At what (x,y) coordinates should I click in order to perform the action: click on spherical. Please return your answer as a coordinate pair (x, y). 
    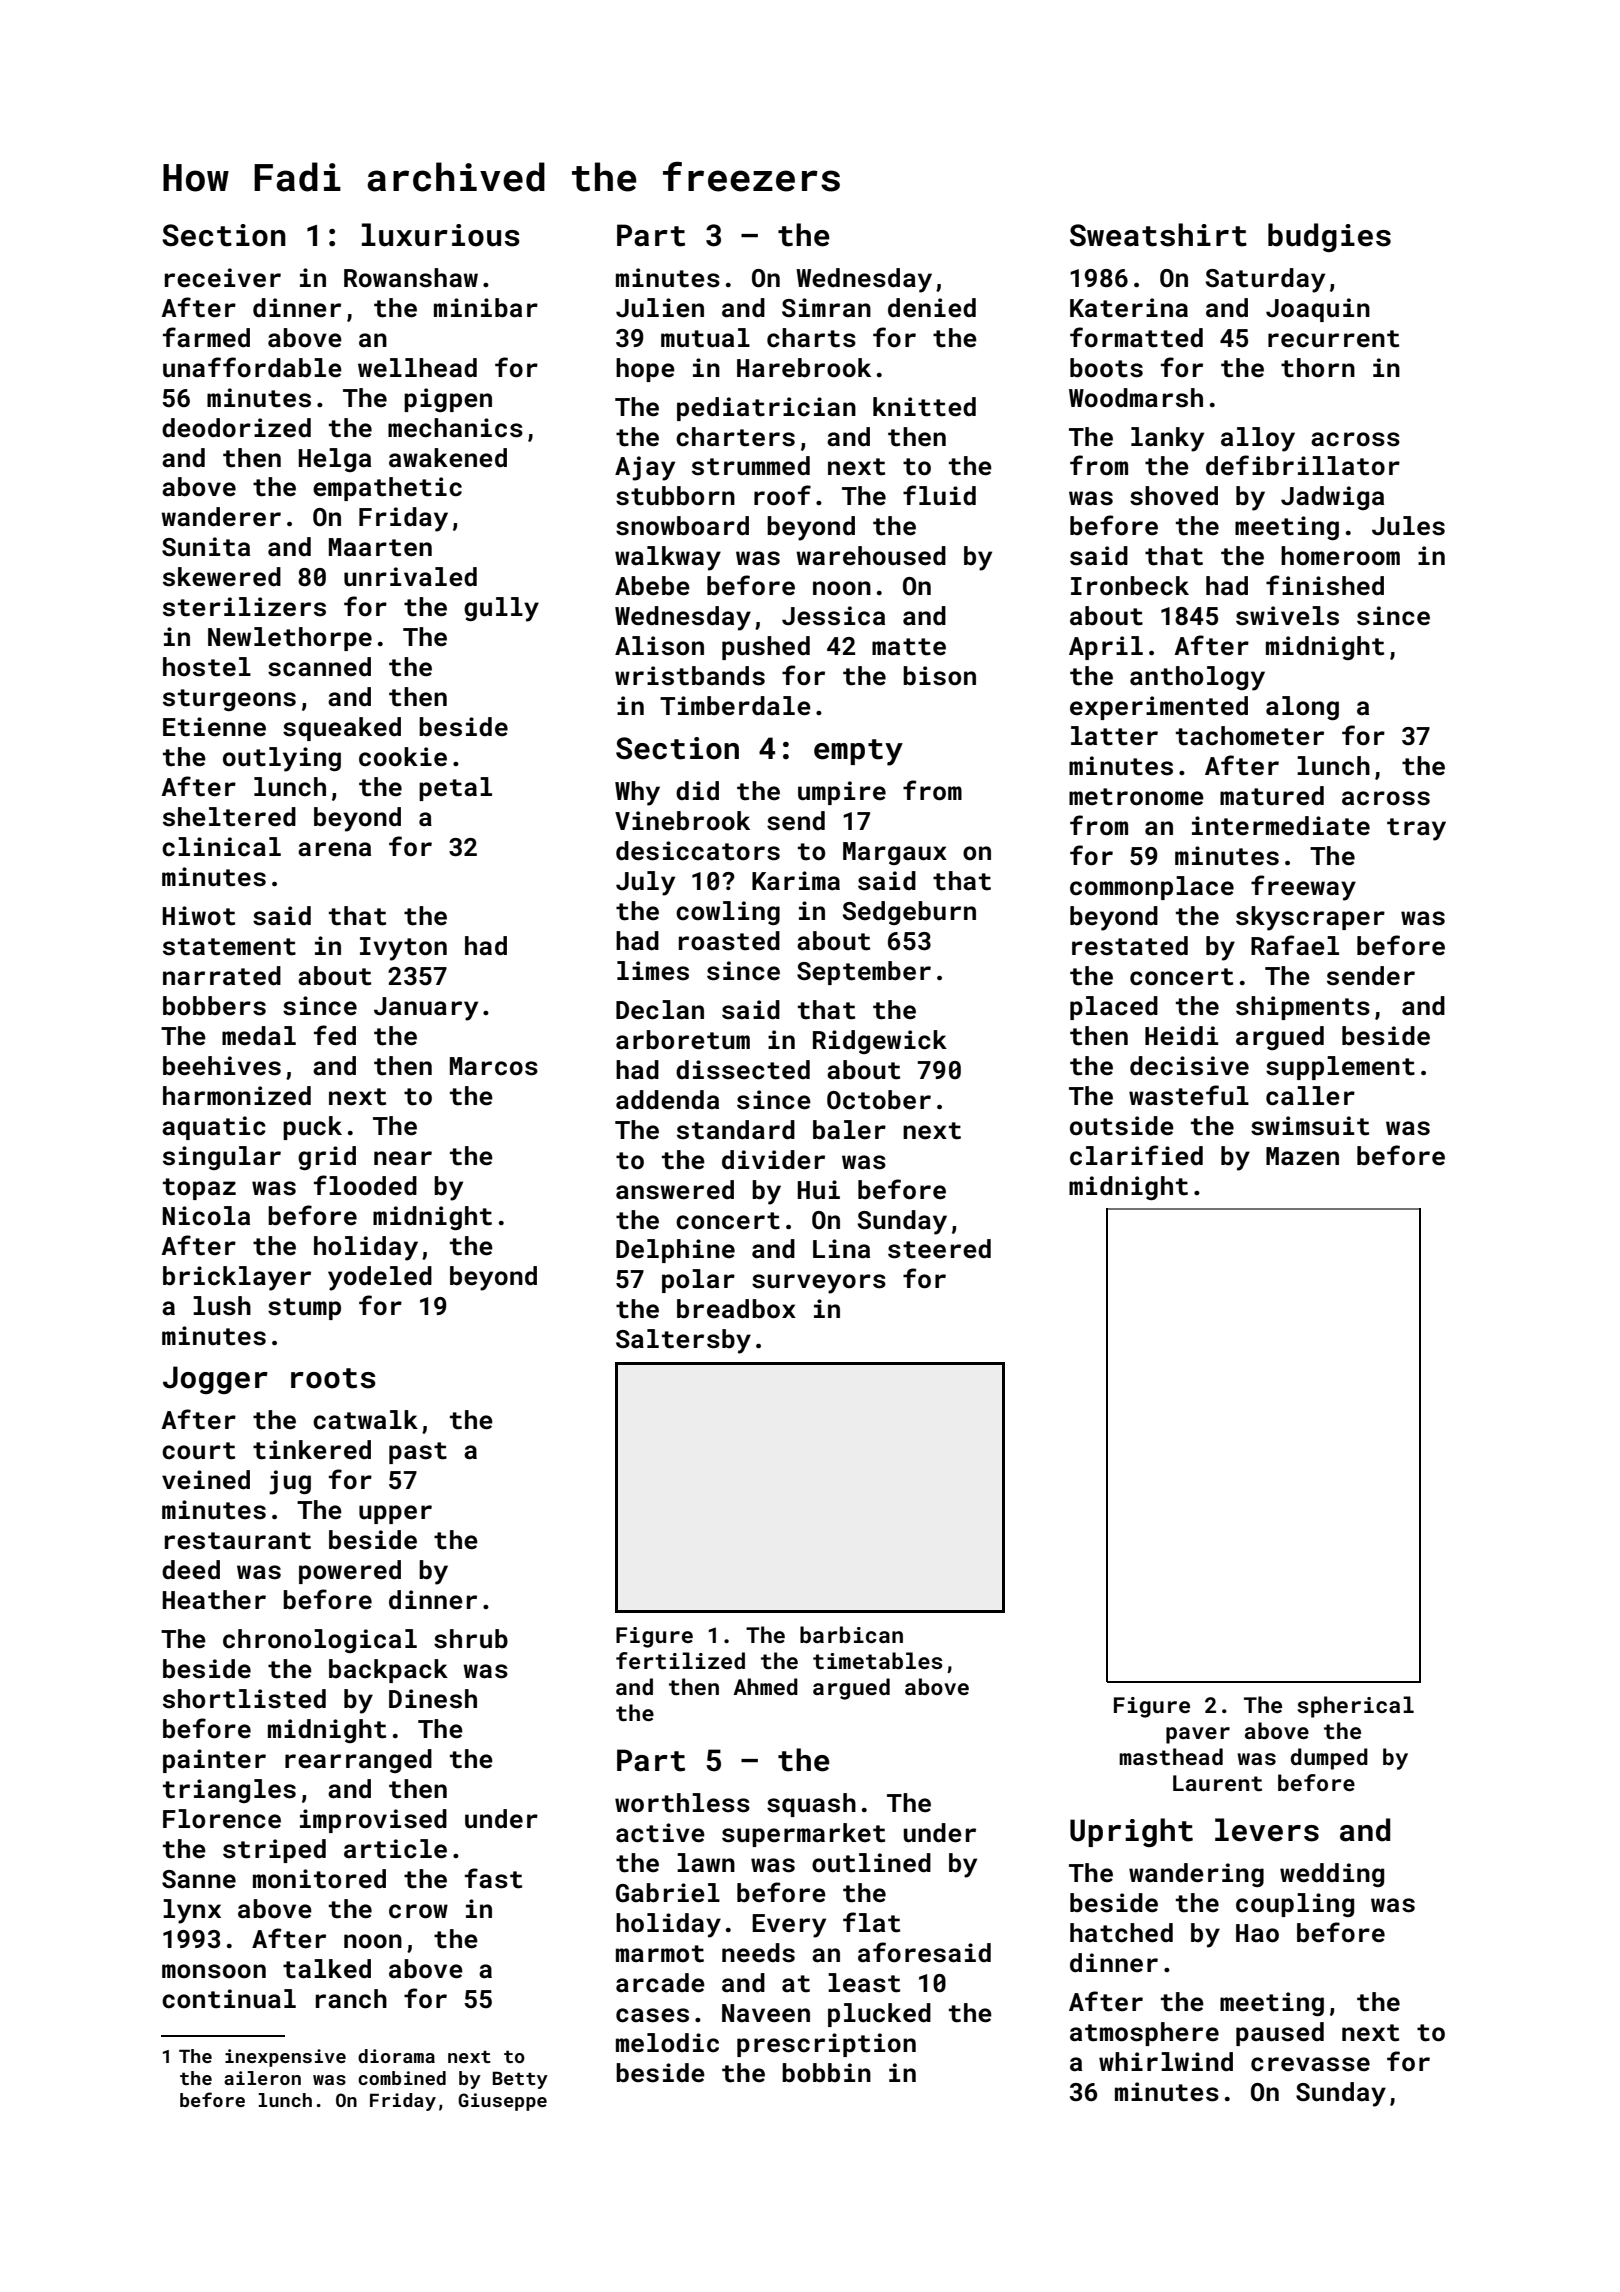
    Looking at the image, I should click on (1355, 1707).
